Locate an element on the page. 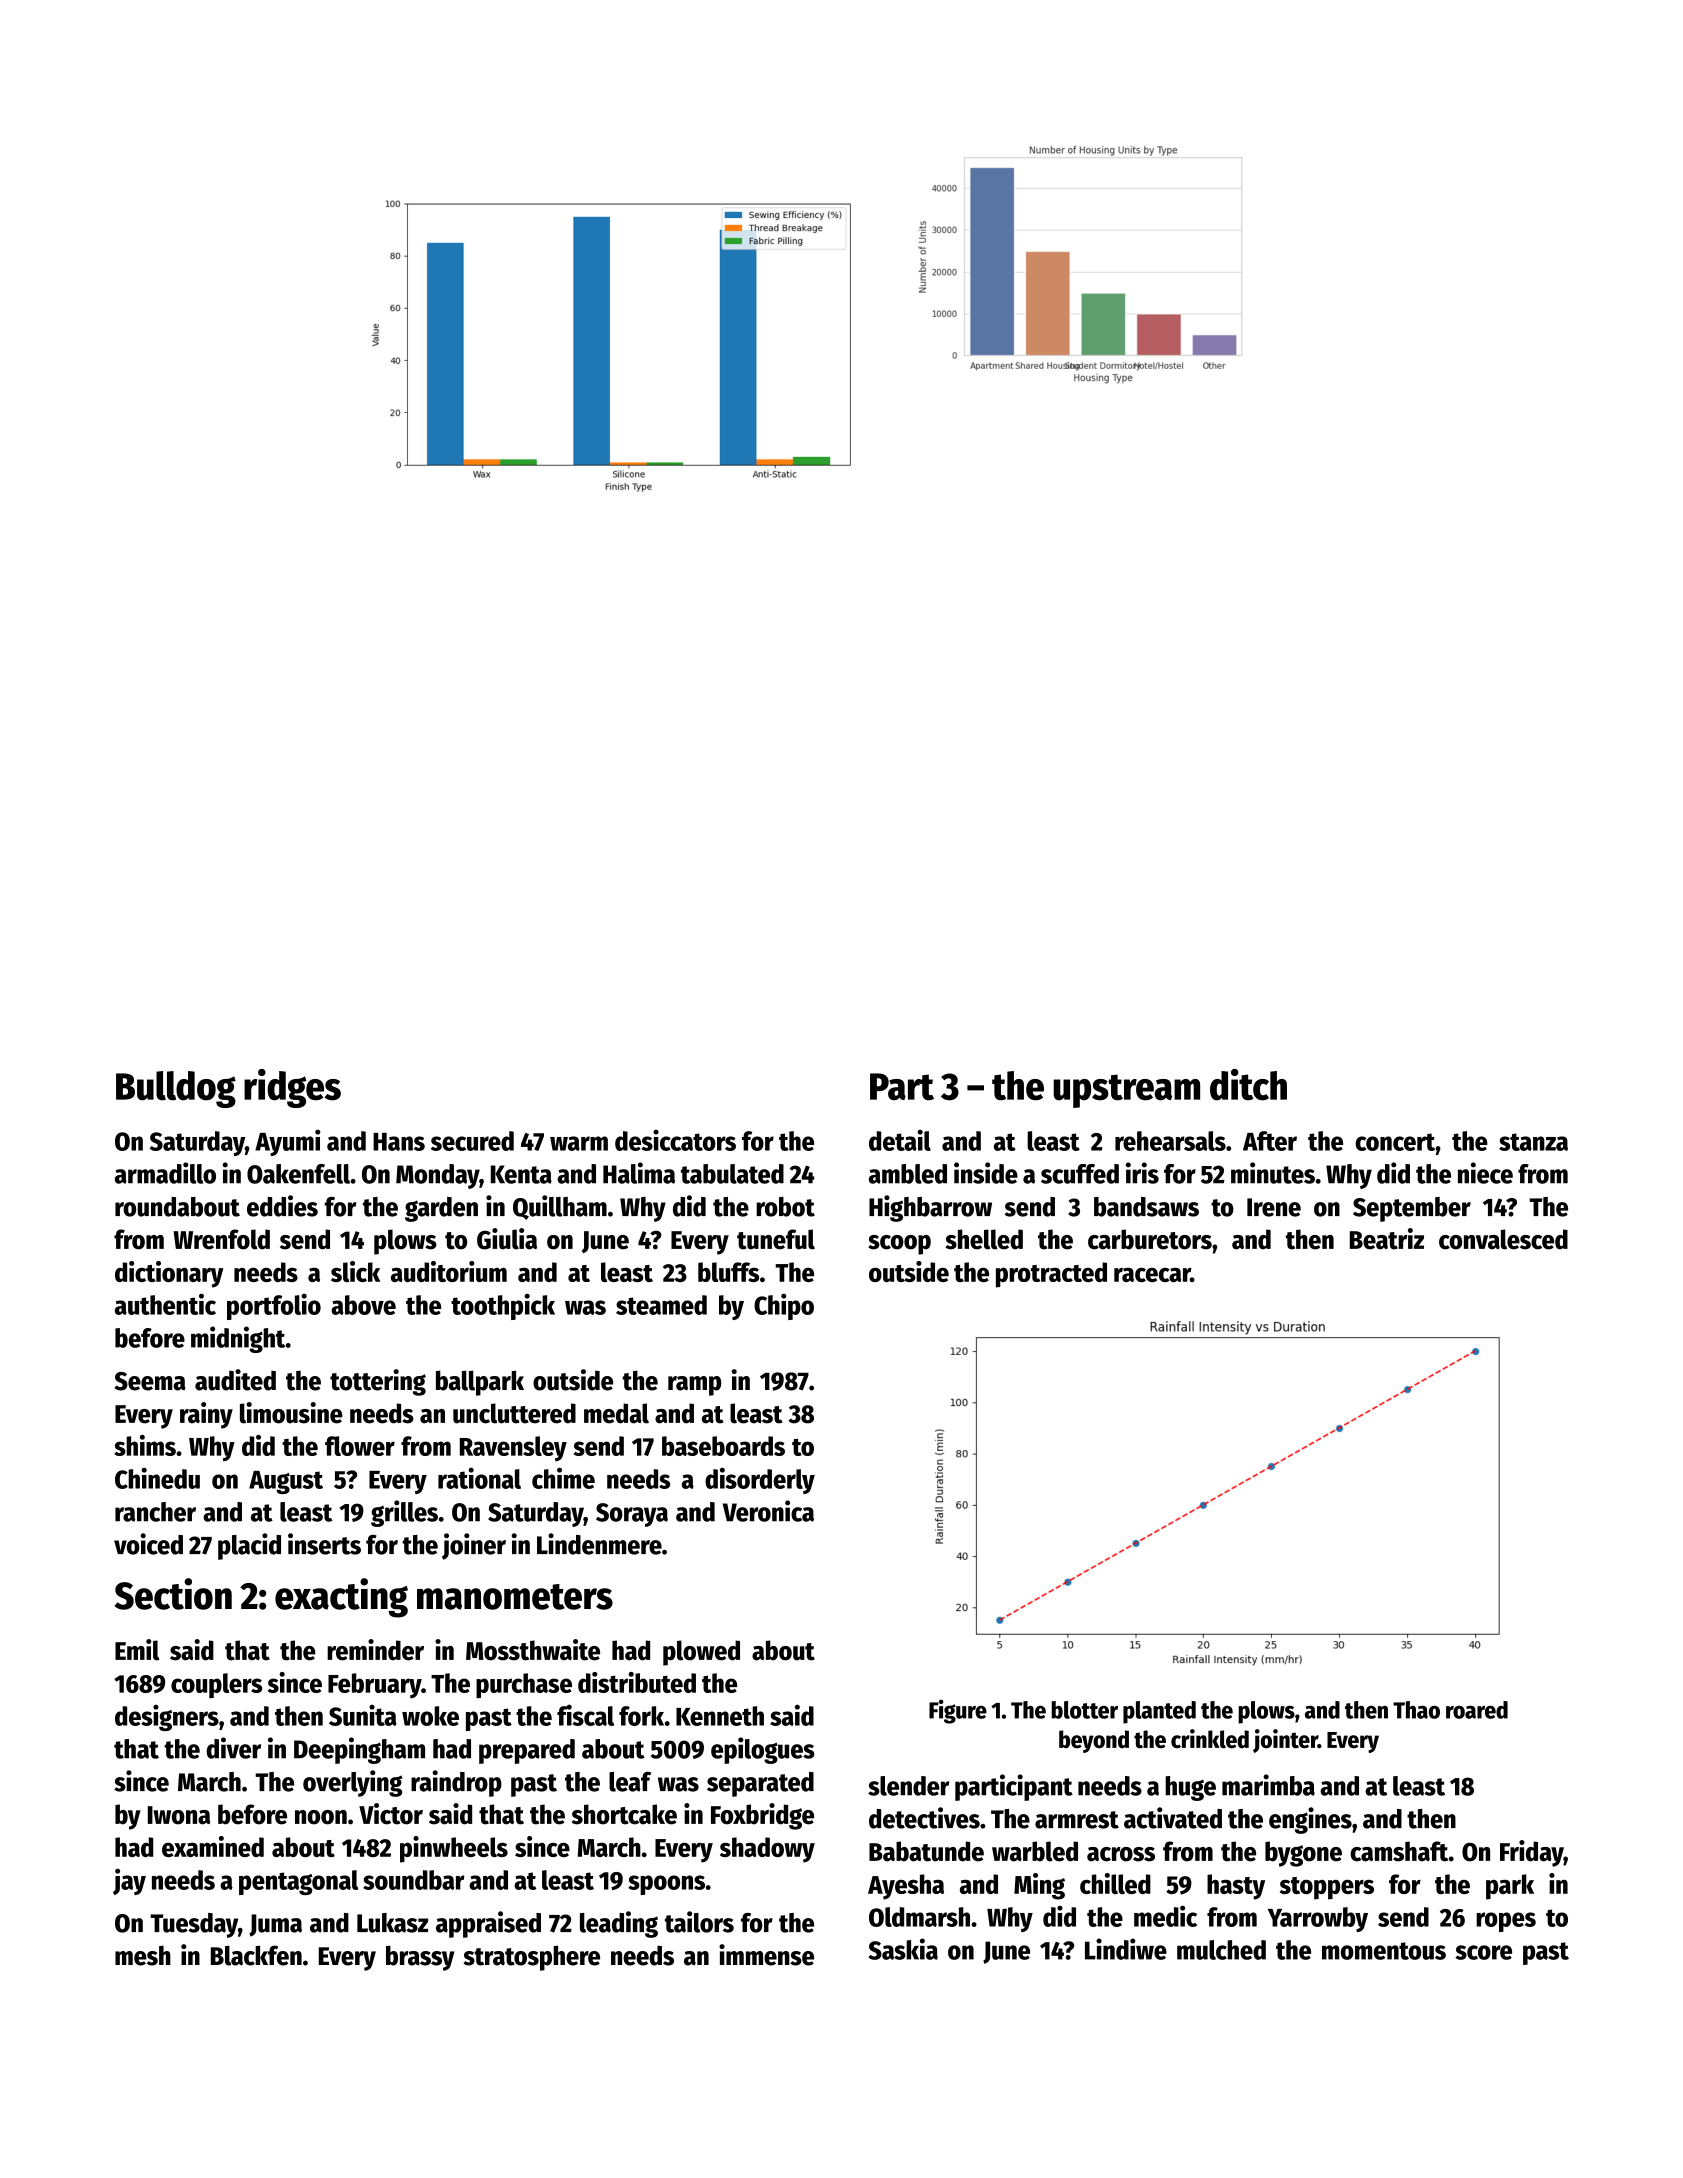  racecar is located at coordinates (1152, 1275).
